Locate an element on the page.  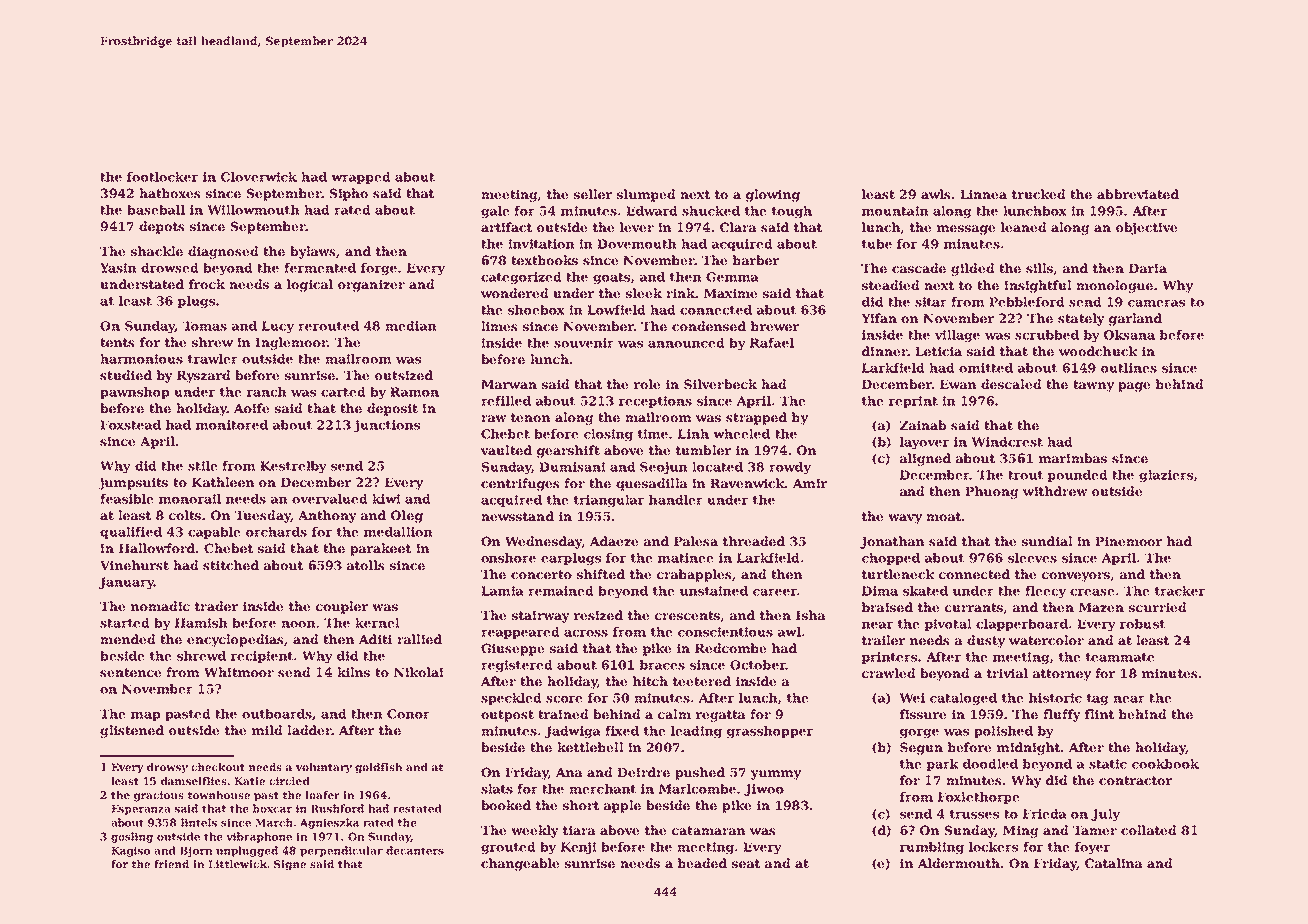
regatta is located at coordinates (721, 716).
